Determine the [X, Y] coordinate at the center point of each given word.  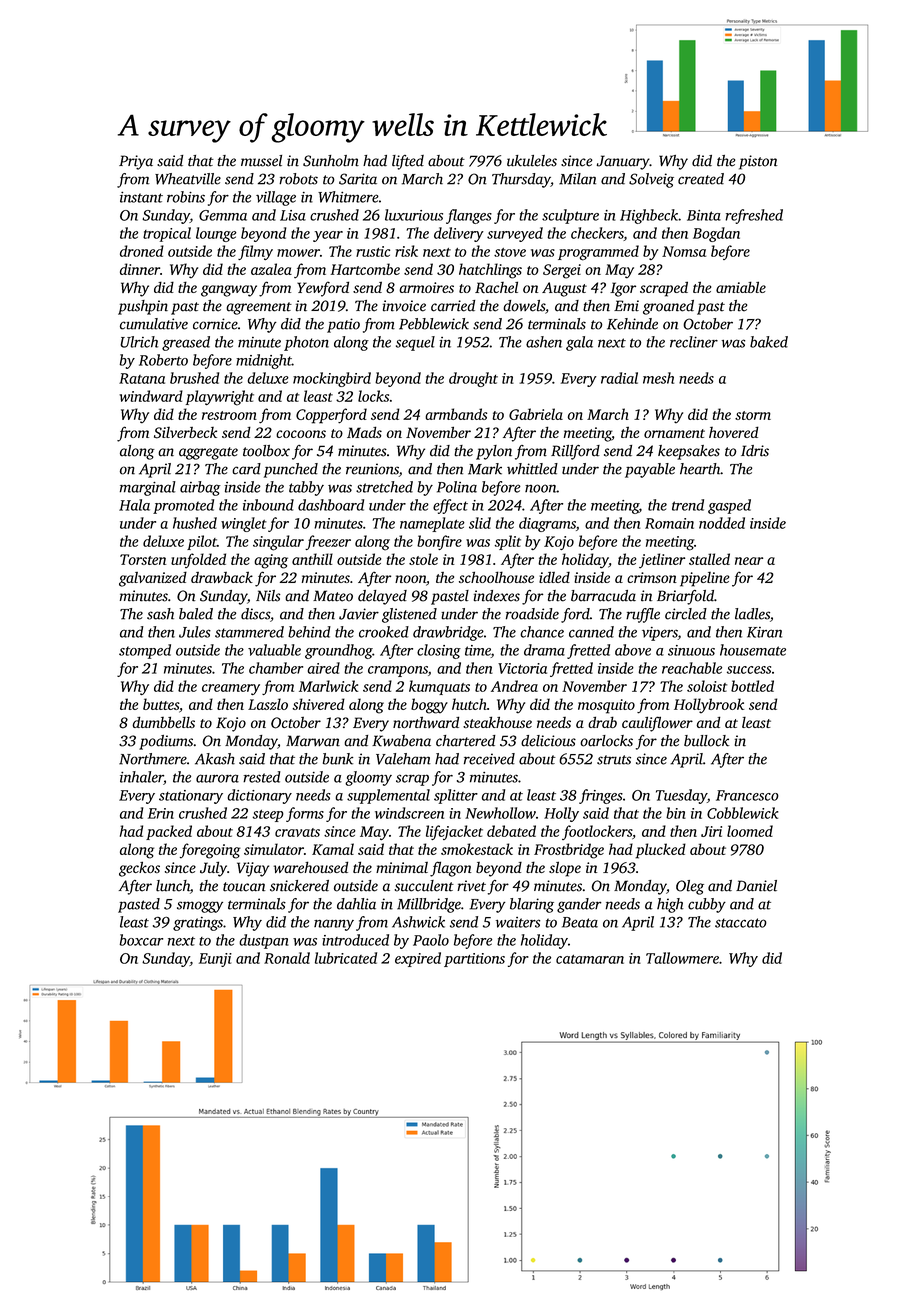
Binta [704, 215]
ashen [544, 342]
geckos [139, 869]
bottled [752, 686]
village [276, 198]
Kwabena [401, 741]
